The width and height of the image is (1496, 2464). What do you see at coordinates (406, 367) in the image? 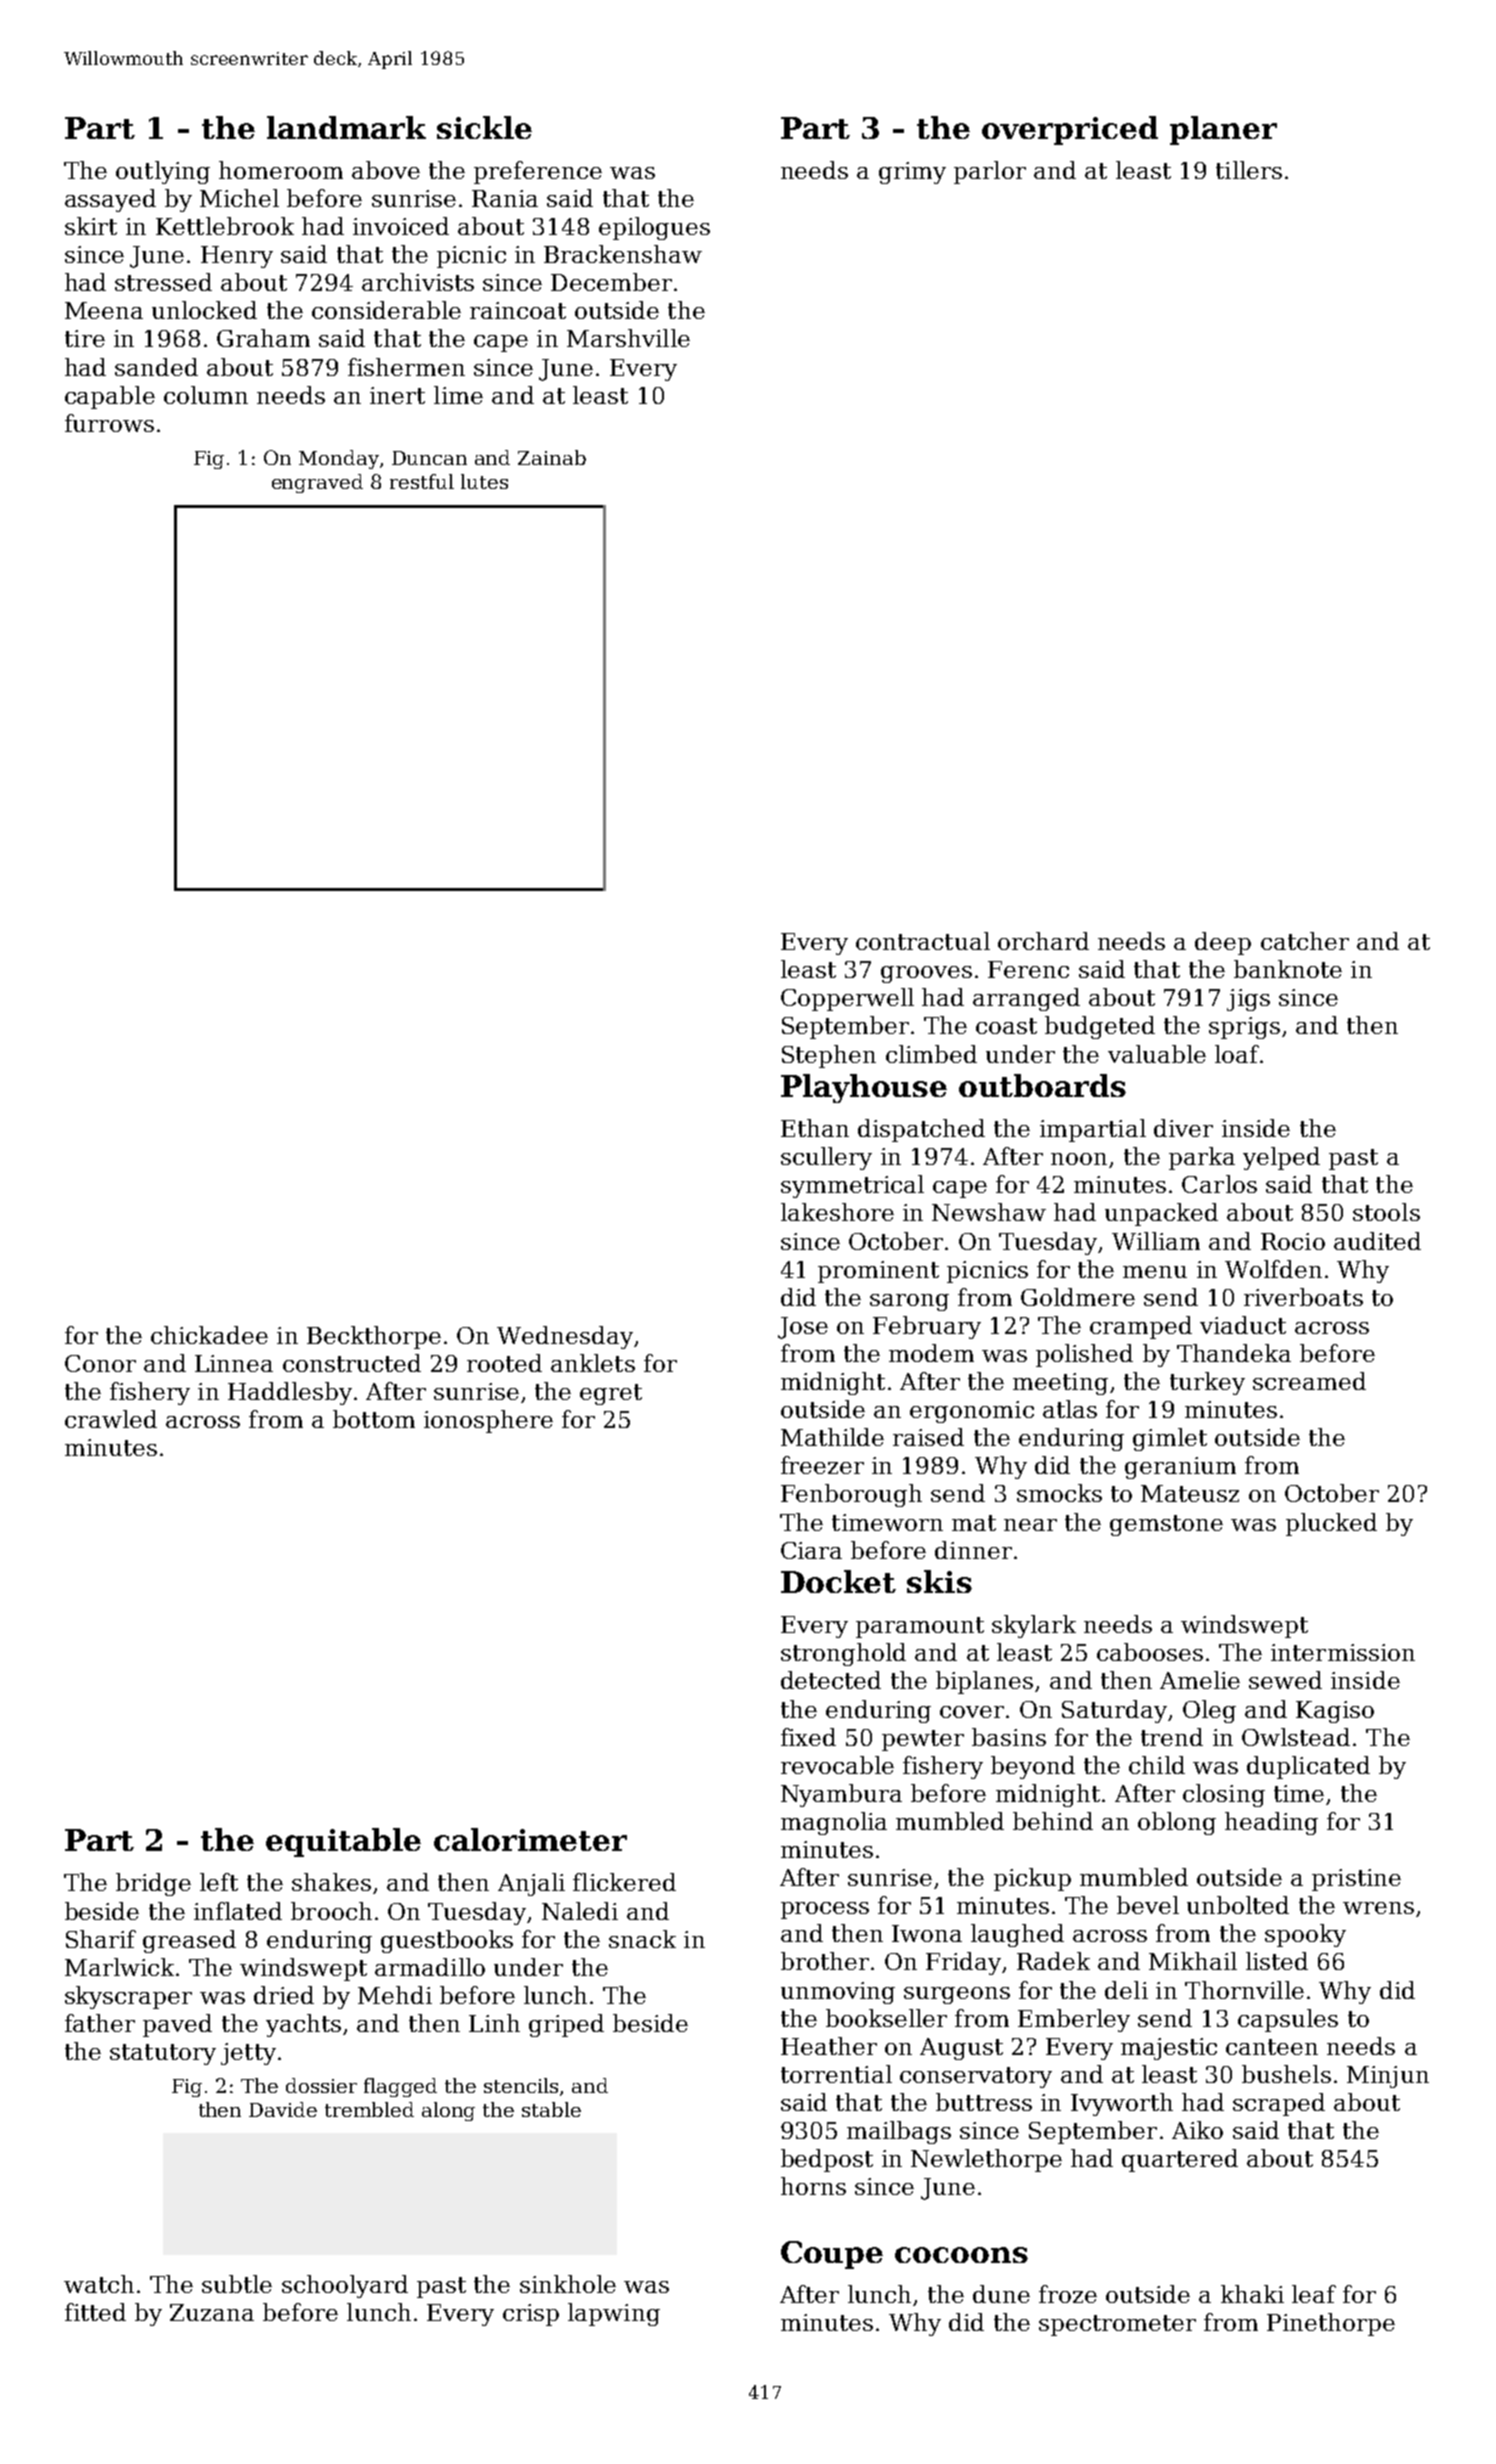
I see `fishermen` at bounding box center [406, 367].
